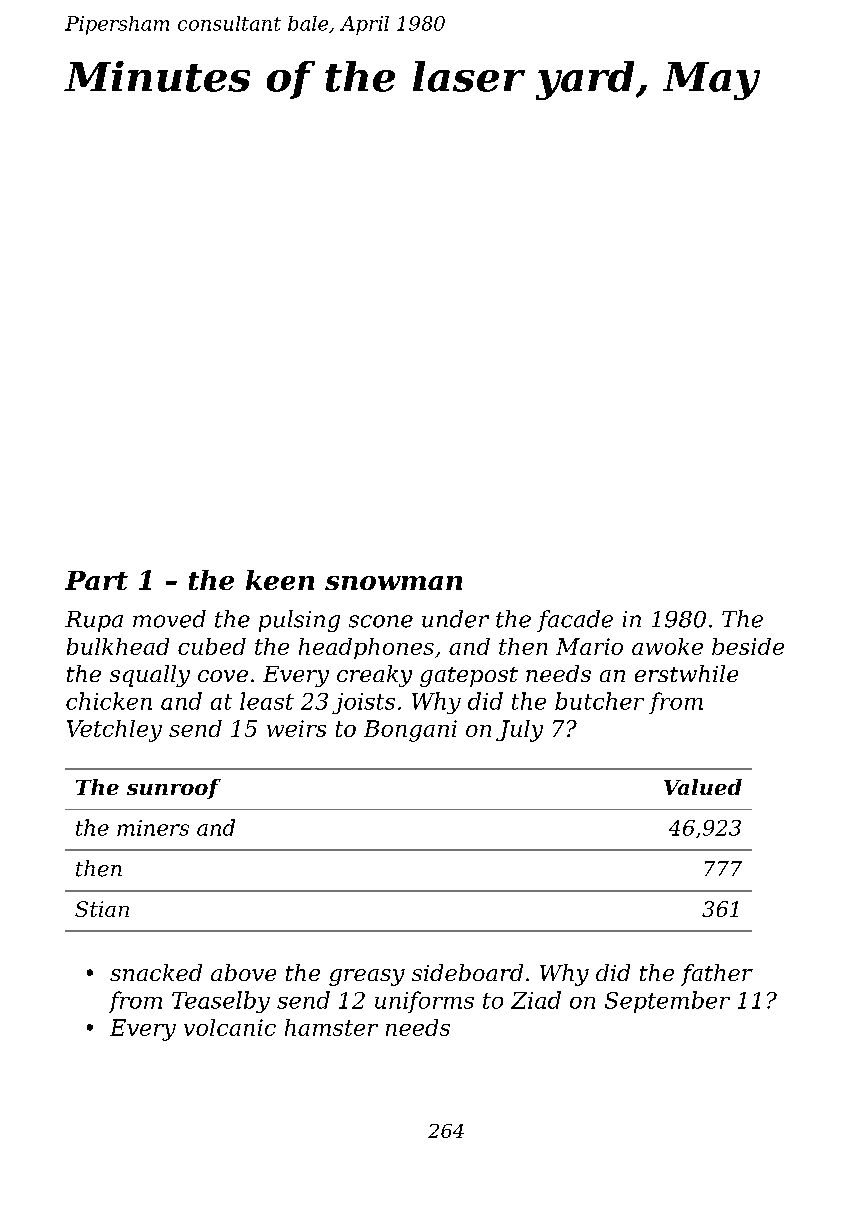 This document has width=856, height=1214. Describe the element at coordinates (467, 972) in the document. I see `sideboard` at that location.
